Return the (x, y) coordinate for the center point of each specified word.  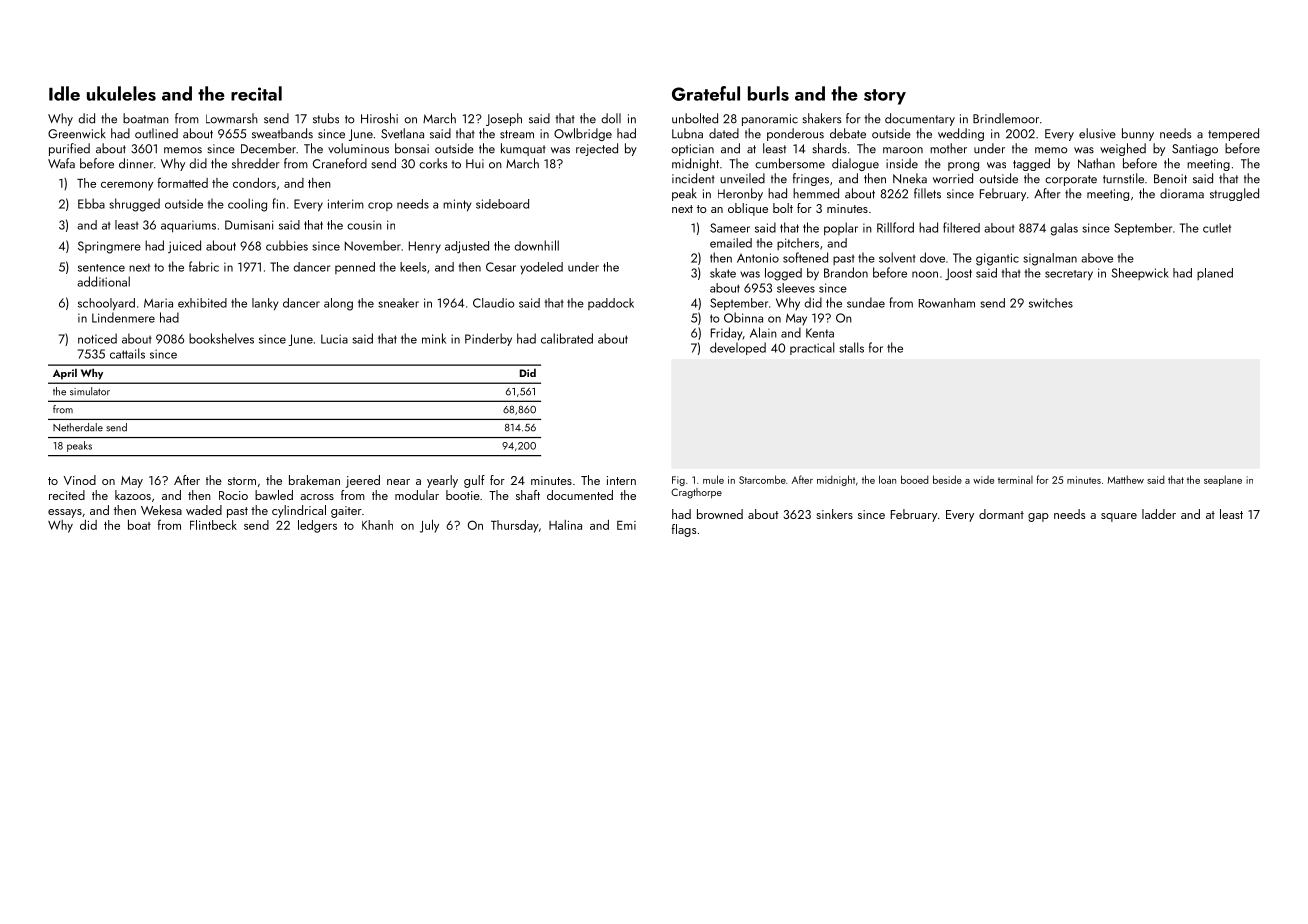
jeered (362, 481)
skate (723, 273)
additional (103, 281)
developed (738, 348)
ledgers (317, 526)
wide (983, 480)
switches (1051, 303)
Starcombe (762, 479)
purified (69, 149)
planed (1215, 274)
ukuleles (121, 93)
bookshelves (221, 338)
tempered (1233, 134)
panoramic (770, 120)
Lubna (687, 133)
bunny (1138, 134)
